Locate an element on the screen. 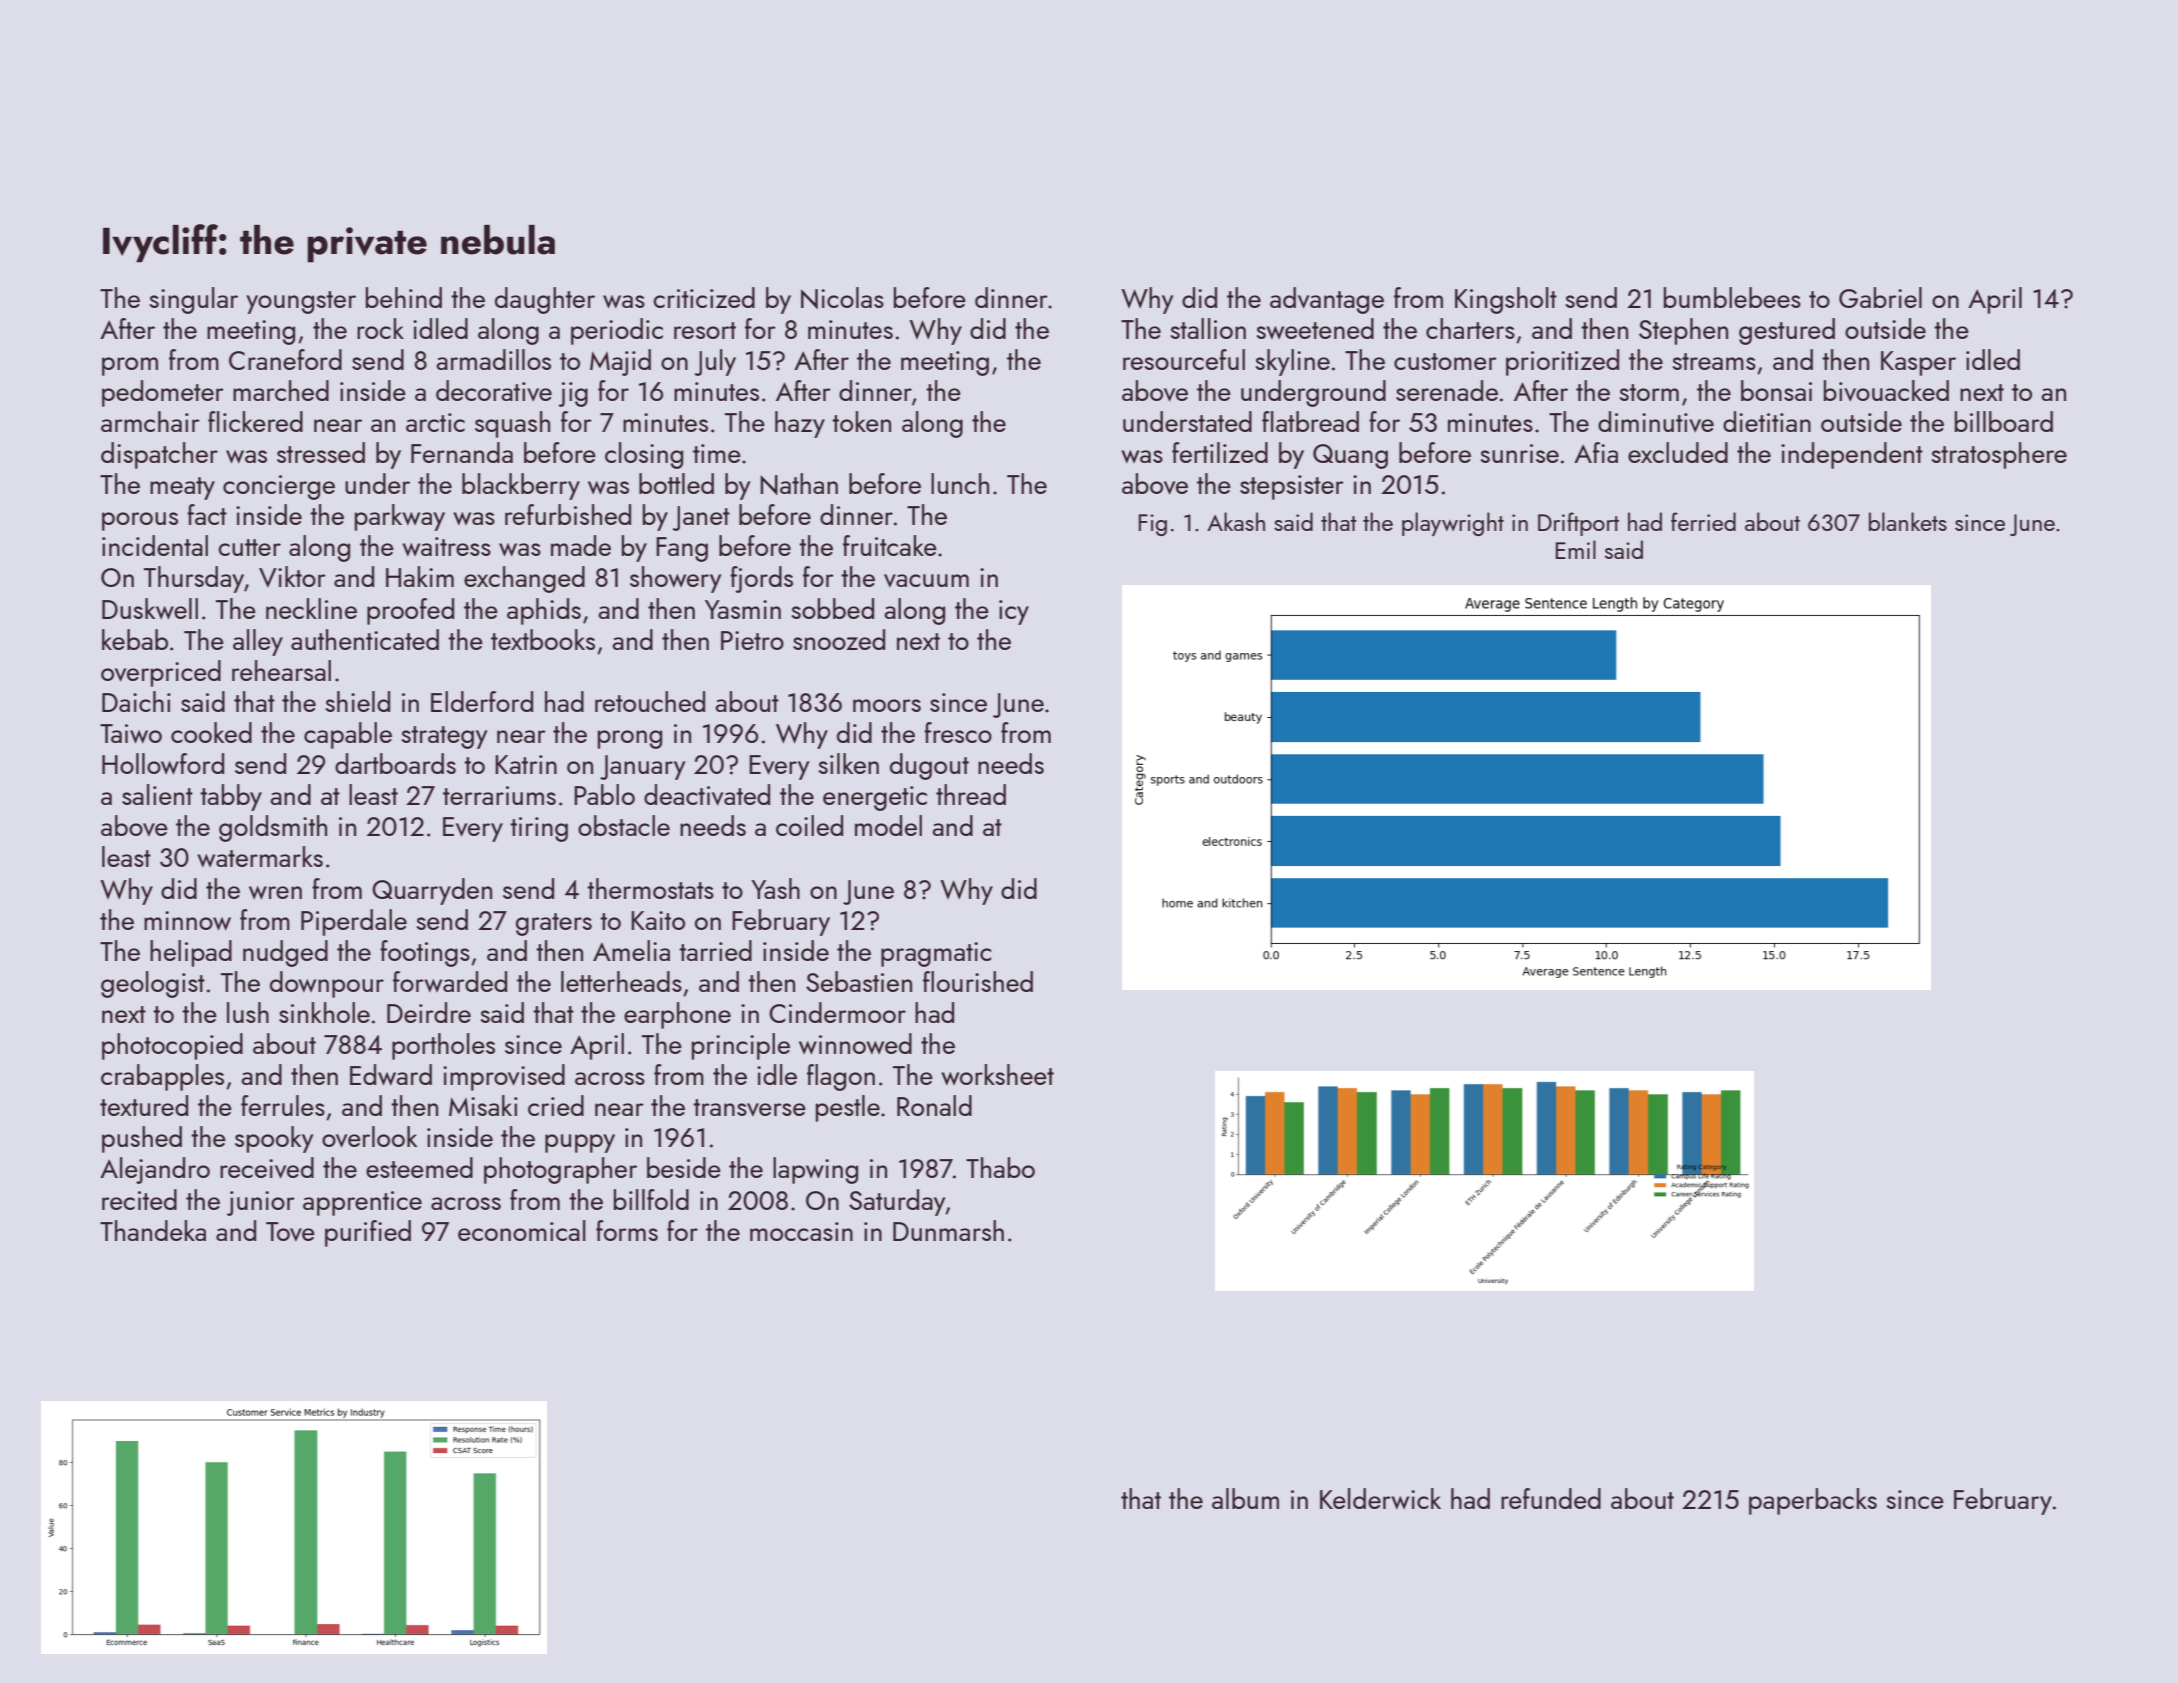 This screenshot has width=2178, height=1683. model is located at coordinates (888, 825).
